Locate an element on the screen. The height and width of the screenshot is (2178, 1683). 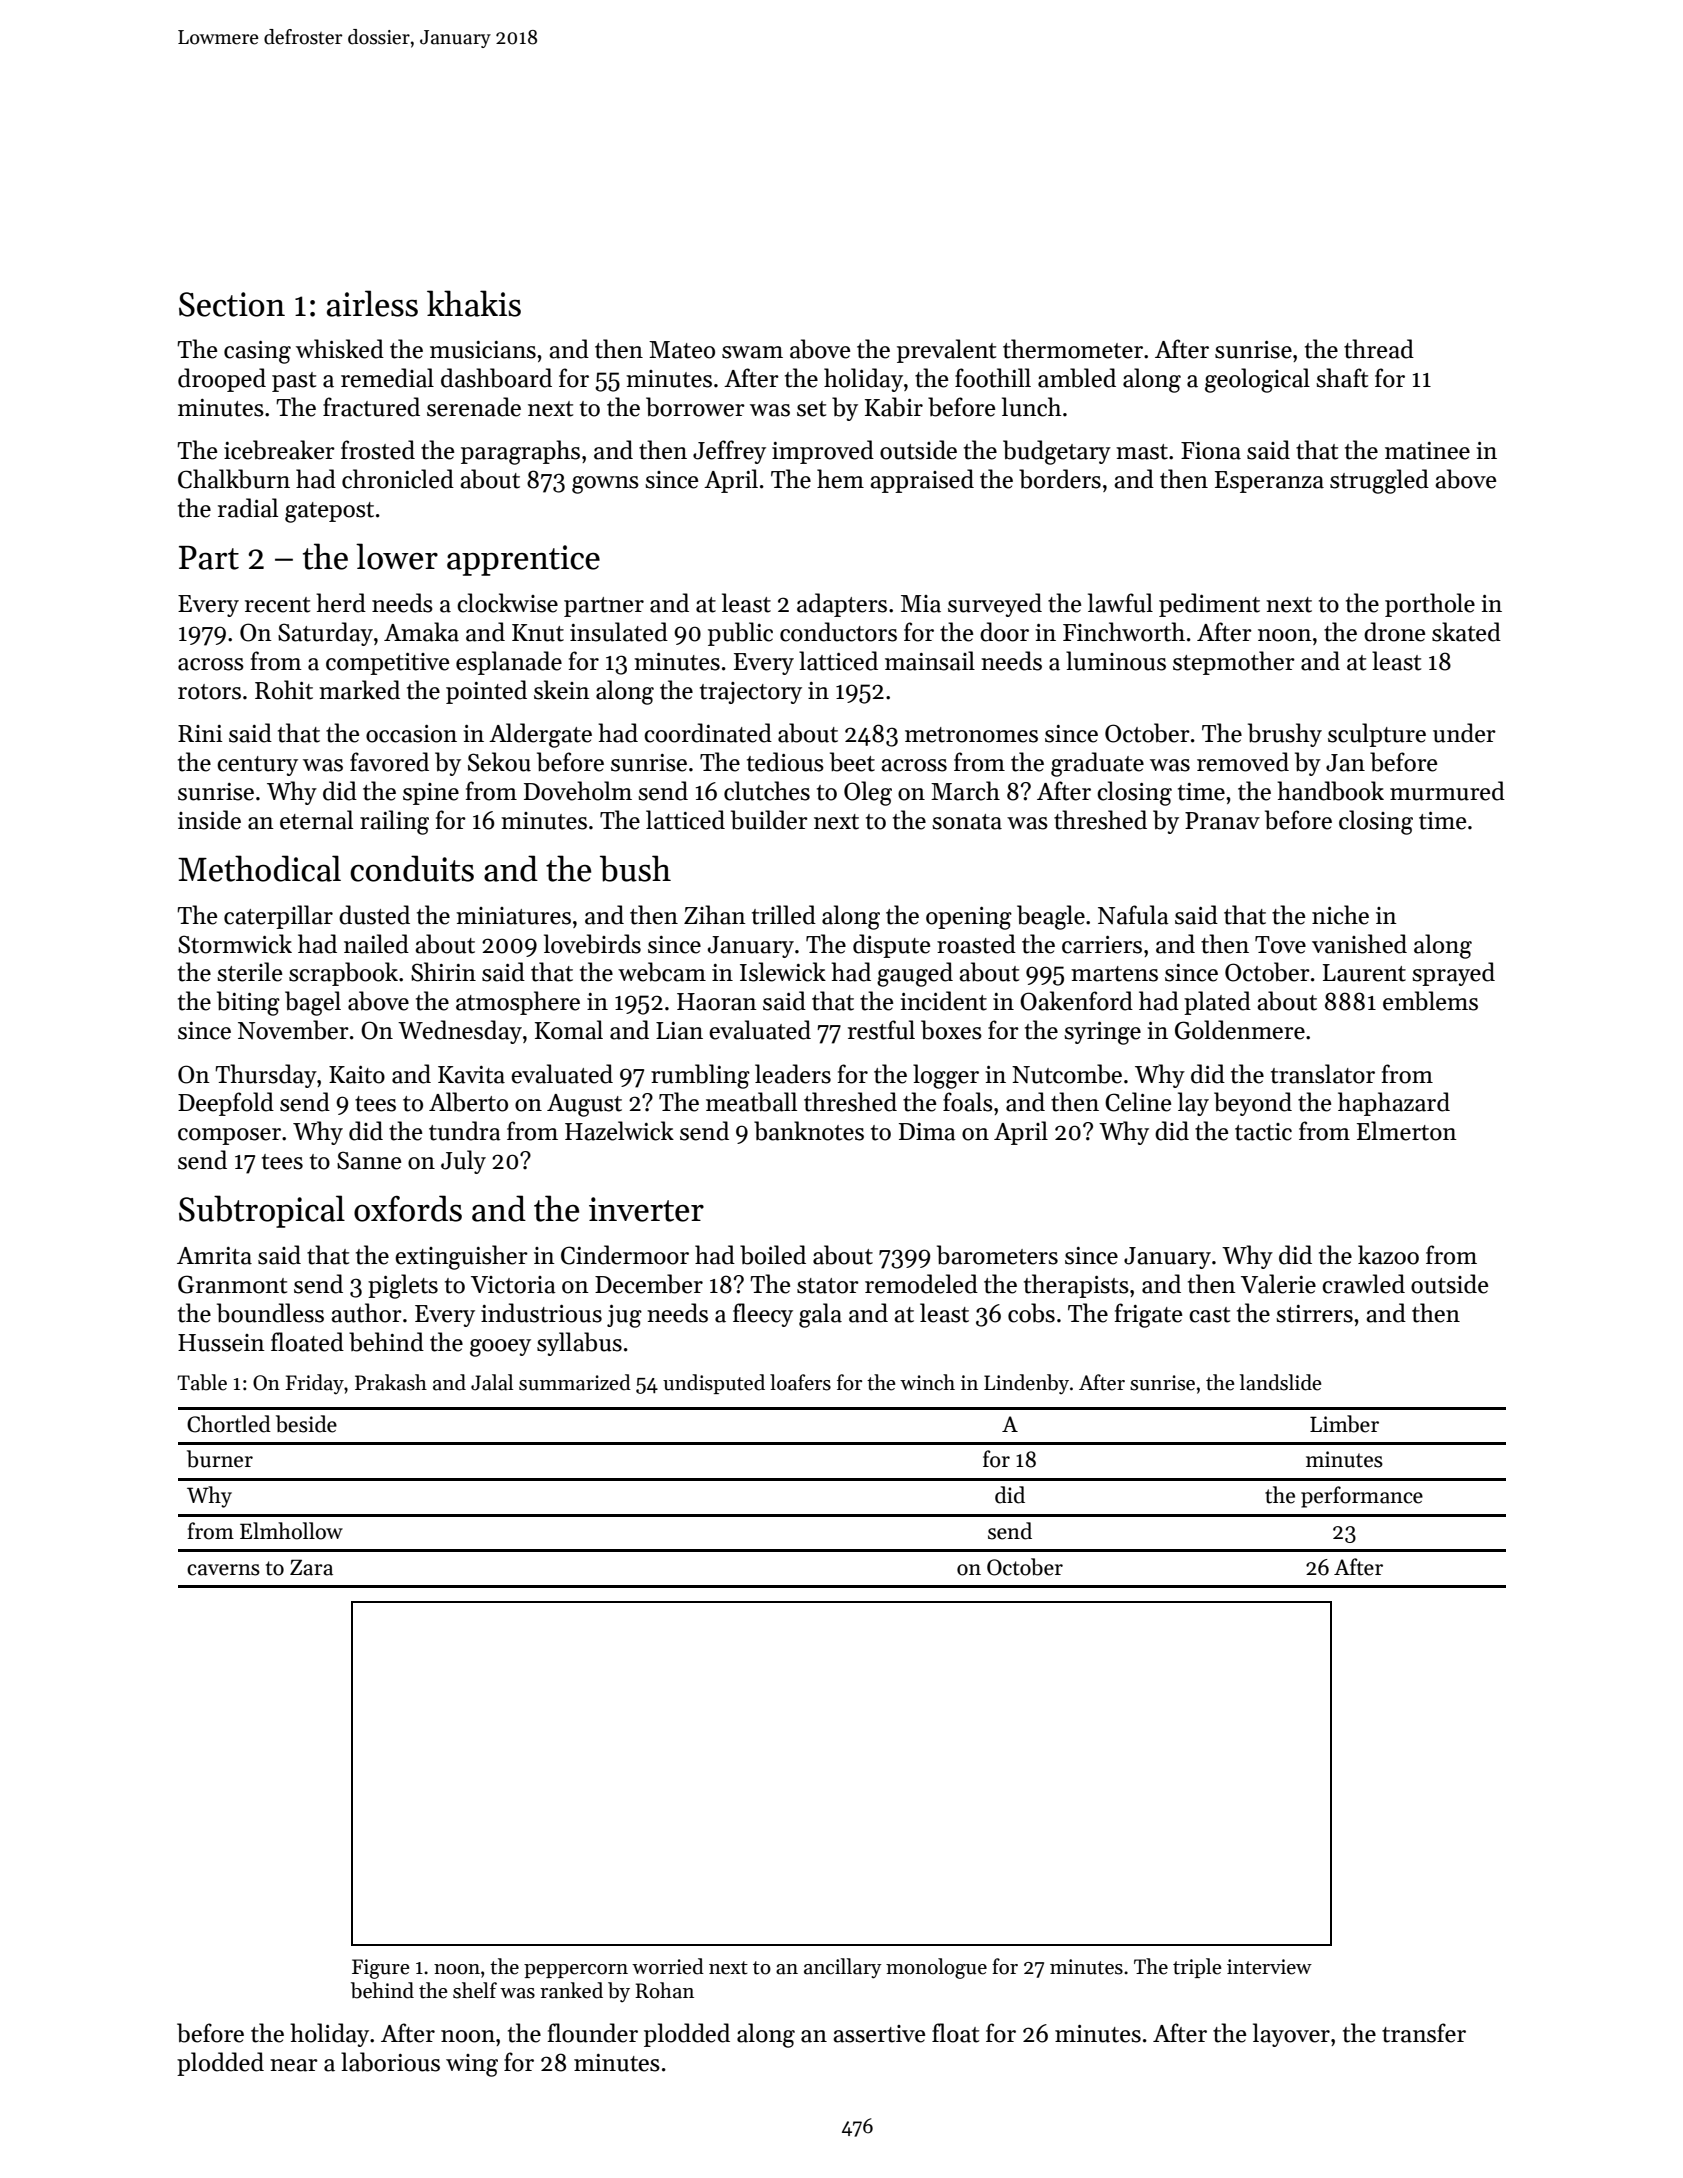
performance is located at coordinates (1362, 1497).
